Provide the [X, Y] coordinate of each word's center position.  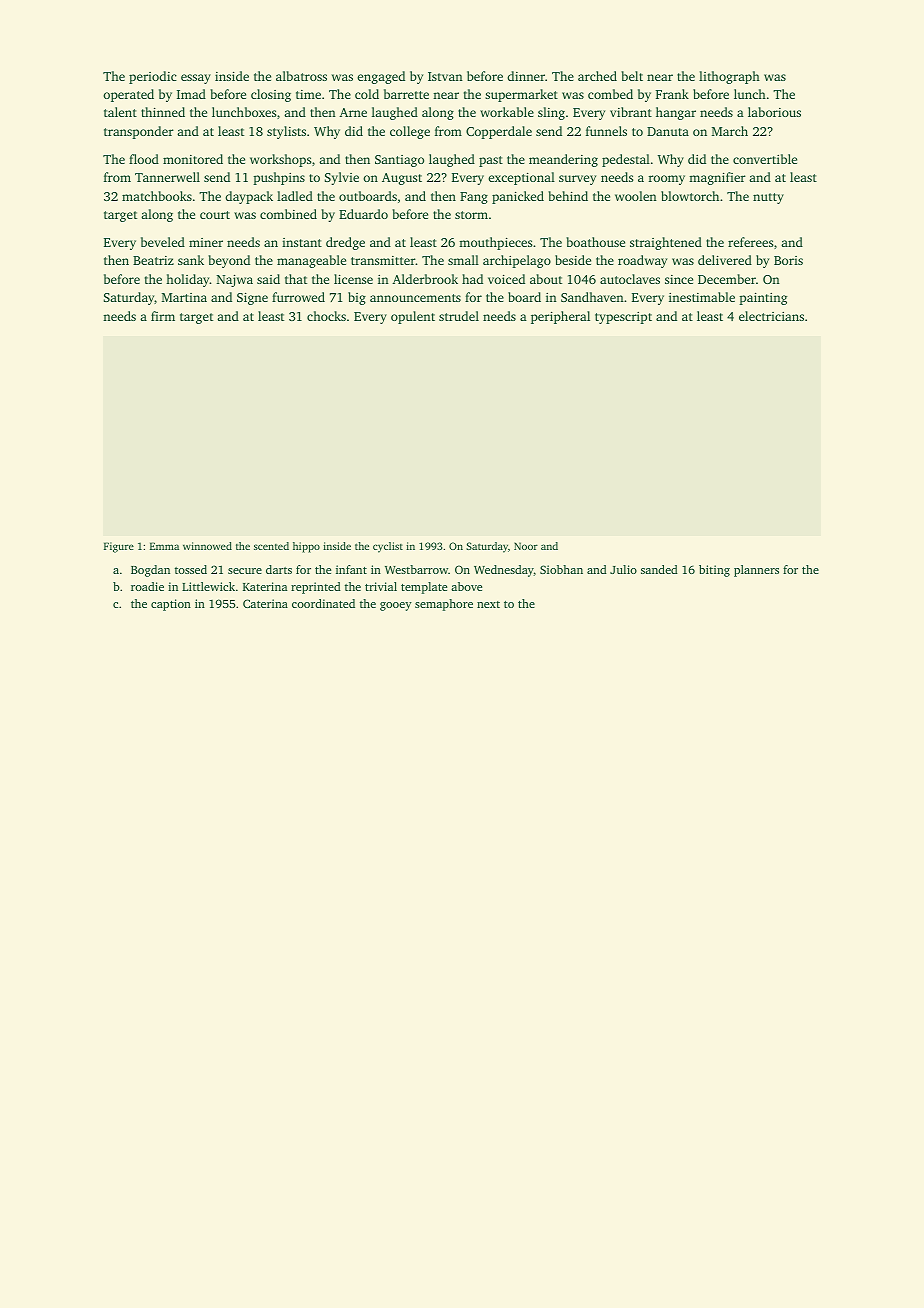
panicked [518, 197]
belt [632, 76]
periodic [153, 77]
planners [756, 571]
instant [302, 242]
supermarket [521, 95]
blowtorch [690, 196]
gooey [396, 606]
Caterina [265, 603]
